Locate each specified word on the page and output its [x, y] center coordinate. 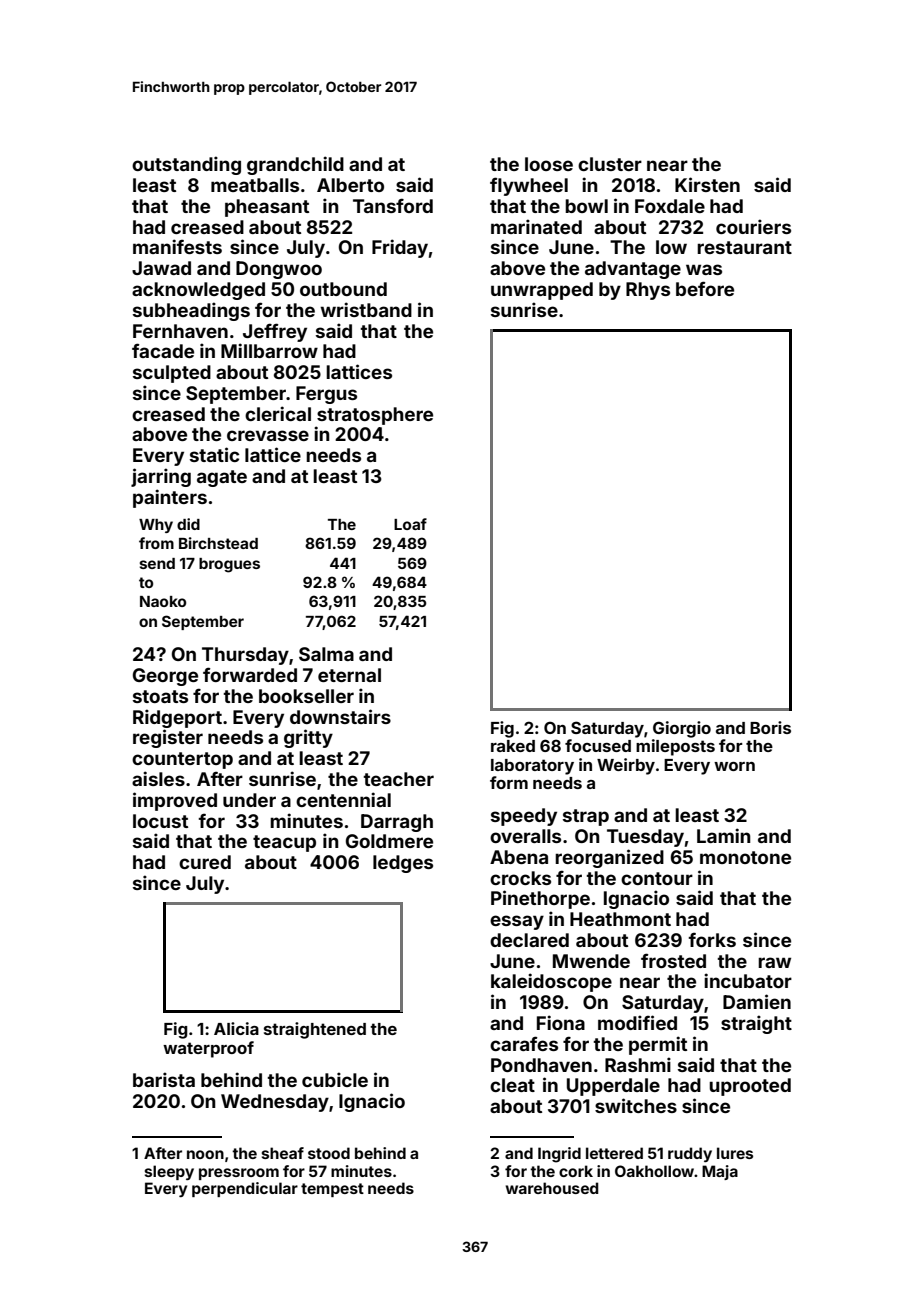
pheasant [267, 208]
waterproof [208, 1049]
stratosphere [375, 416]
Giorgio [682, 729]
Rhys [648, 291]
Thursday [245, 656]
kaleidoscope [551, 982]
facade [163, 350]
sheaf [283, 1153]
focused [598, 745]
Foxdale [670, 206]
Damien [757, 1001]
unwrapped [542, 291]
